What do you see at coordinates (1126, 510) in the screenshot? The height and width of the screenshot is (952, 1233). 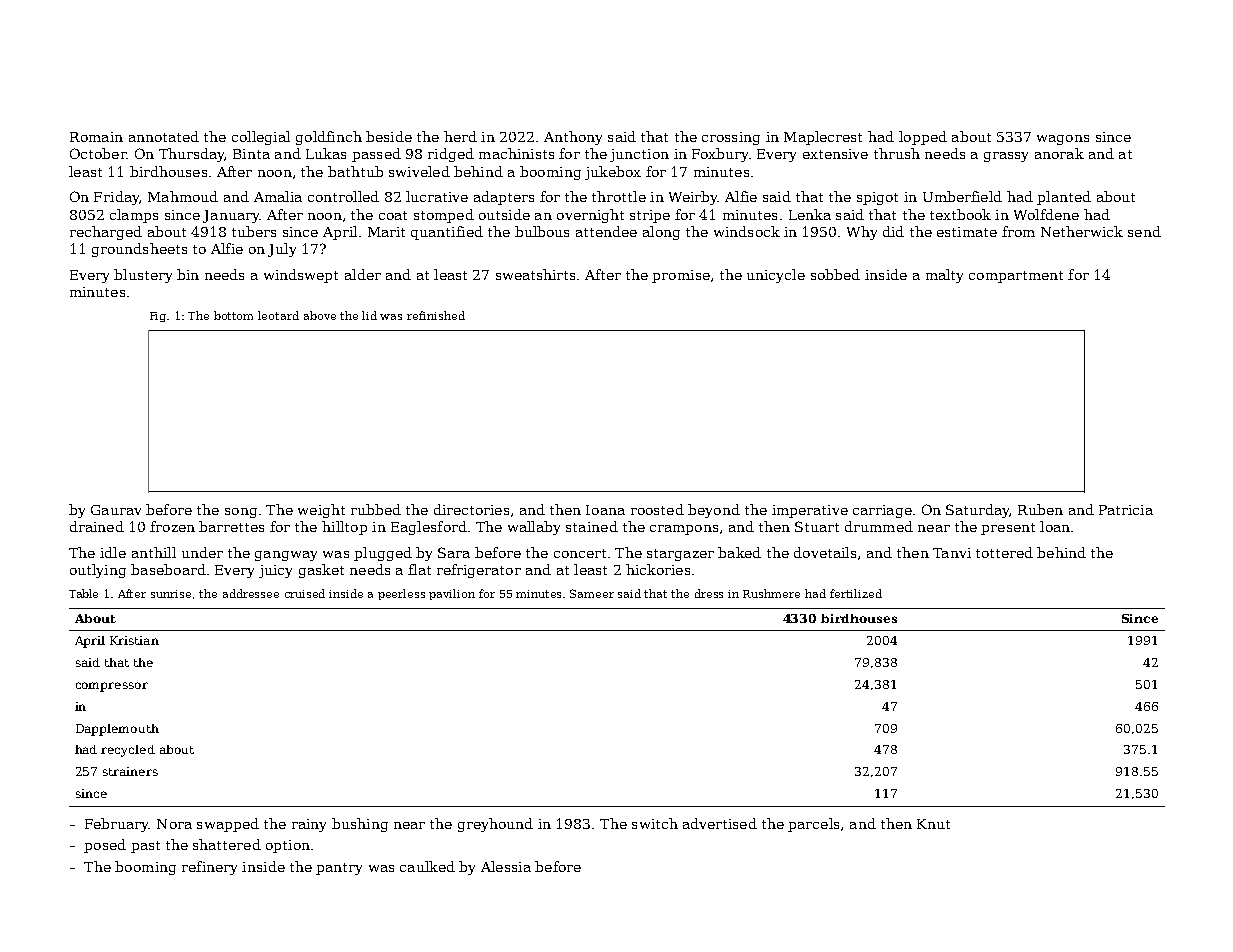 I see `Patricia` at bounding box center [1126, 510].
